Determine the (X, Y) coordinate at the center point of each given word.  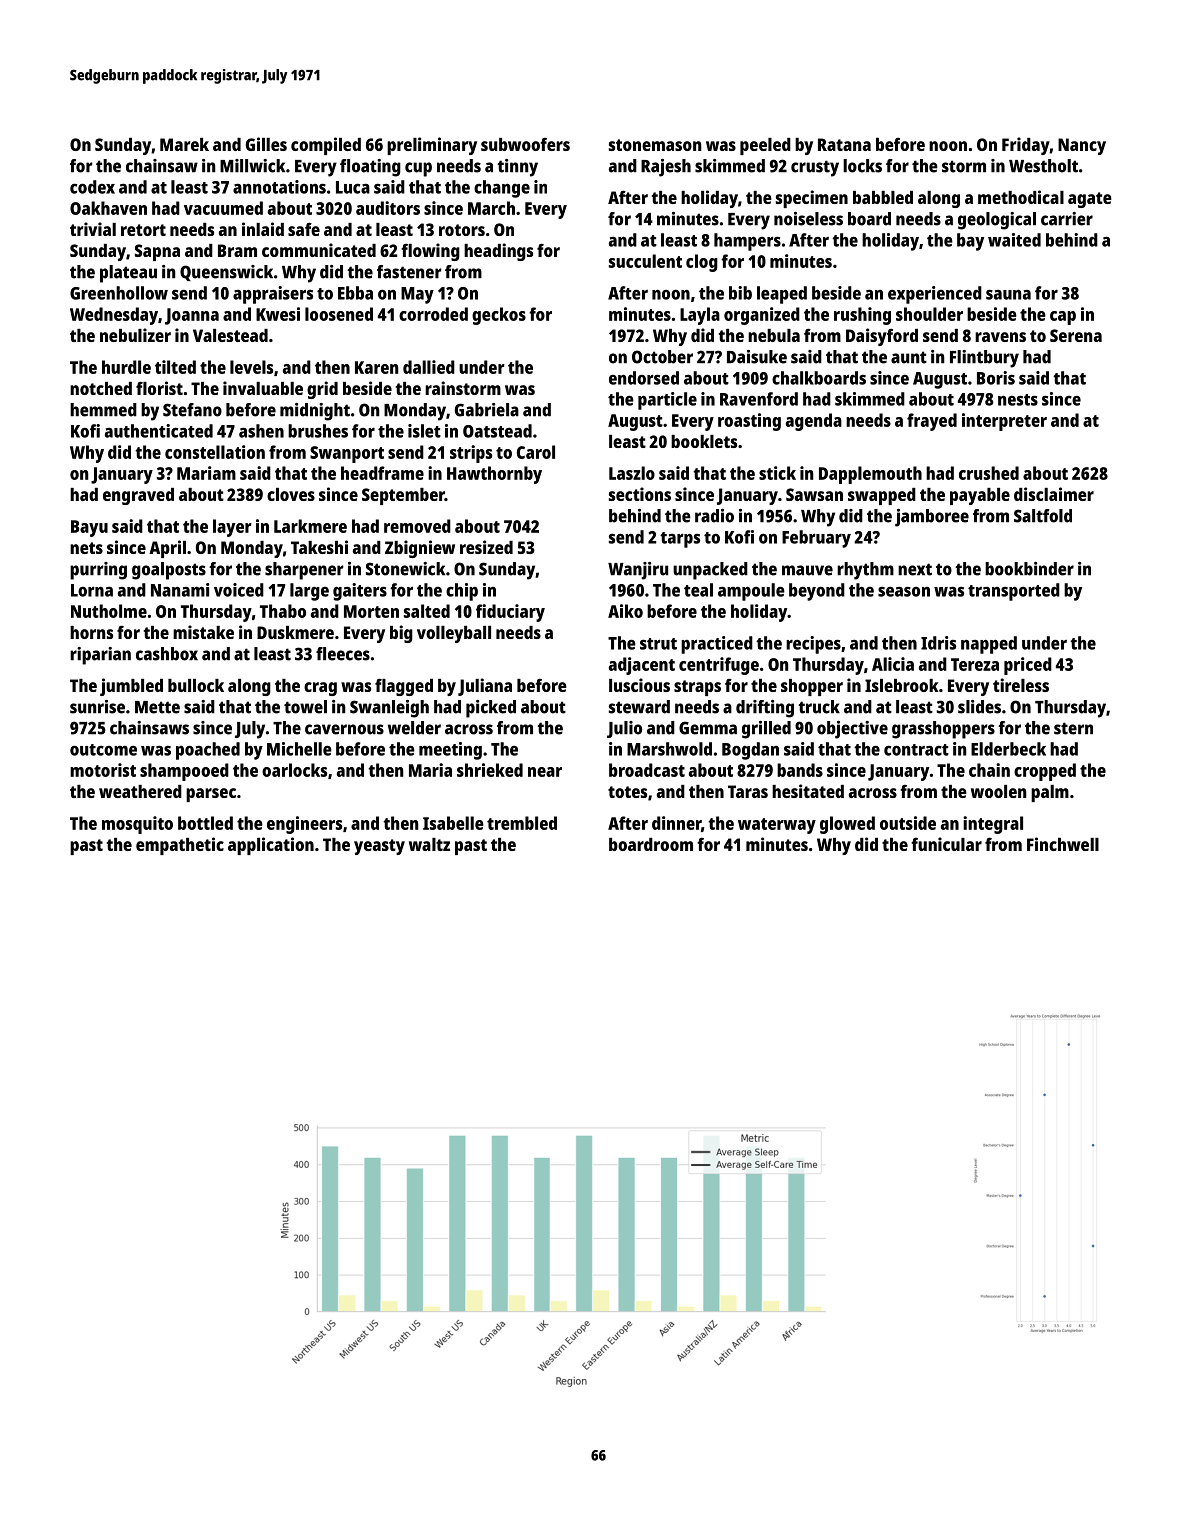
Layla (700, 316)
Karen (377, 367)
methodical (1021, 197)
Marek (184, 144)
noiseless (808, 219)
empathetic (180, 846)
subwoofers (525, 144)
